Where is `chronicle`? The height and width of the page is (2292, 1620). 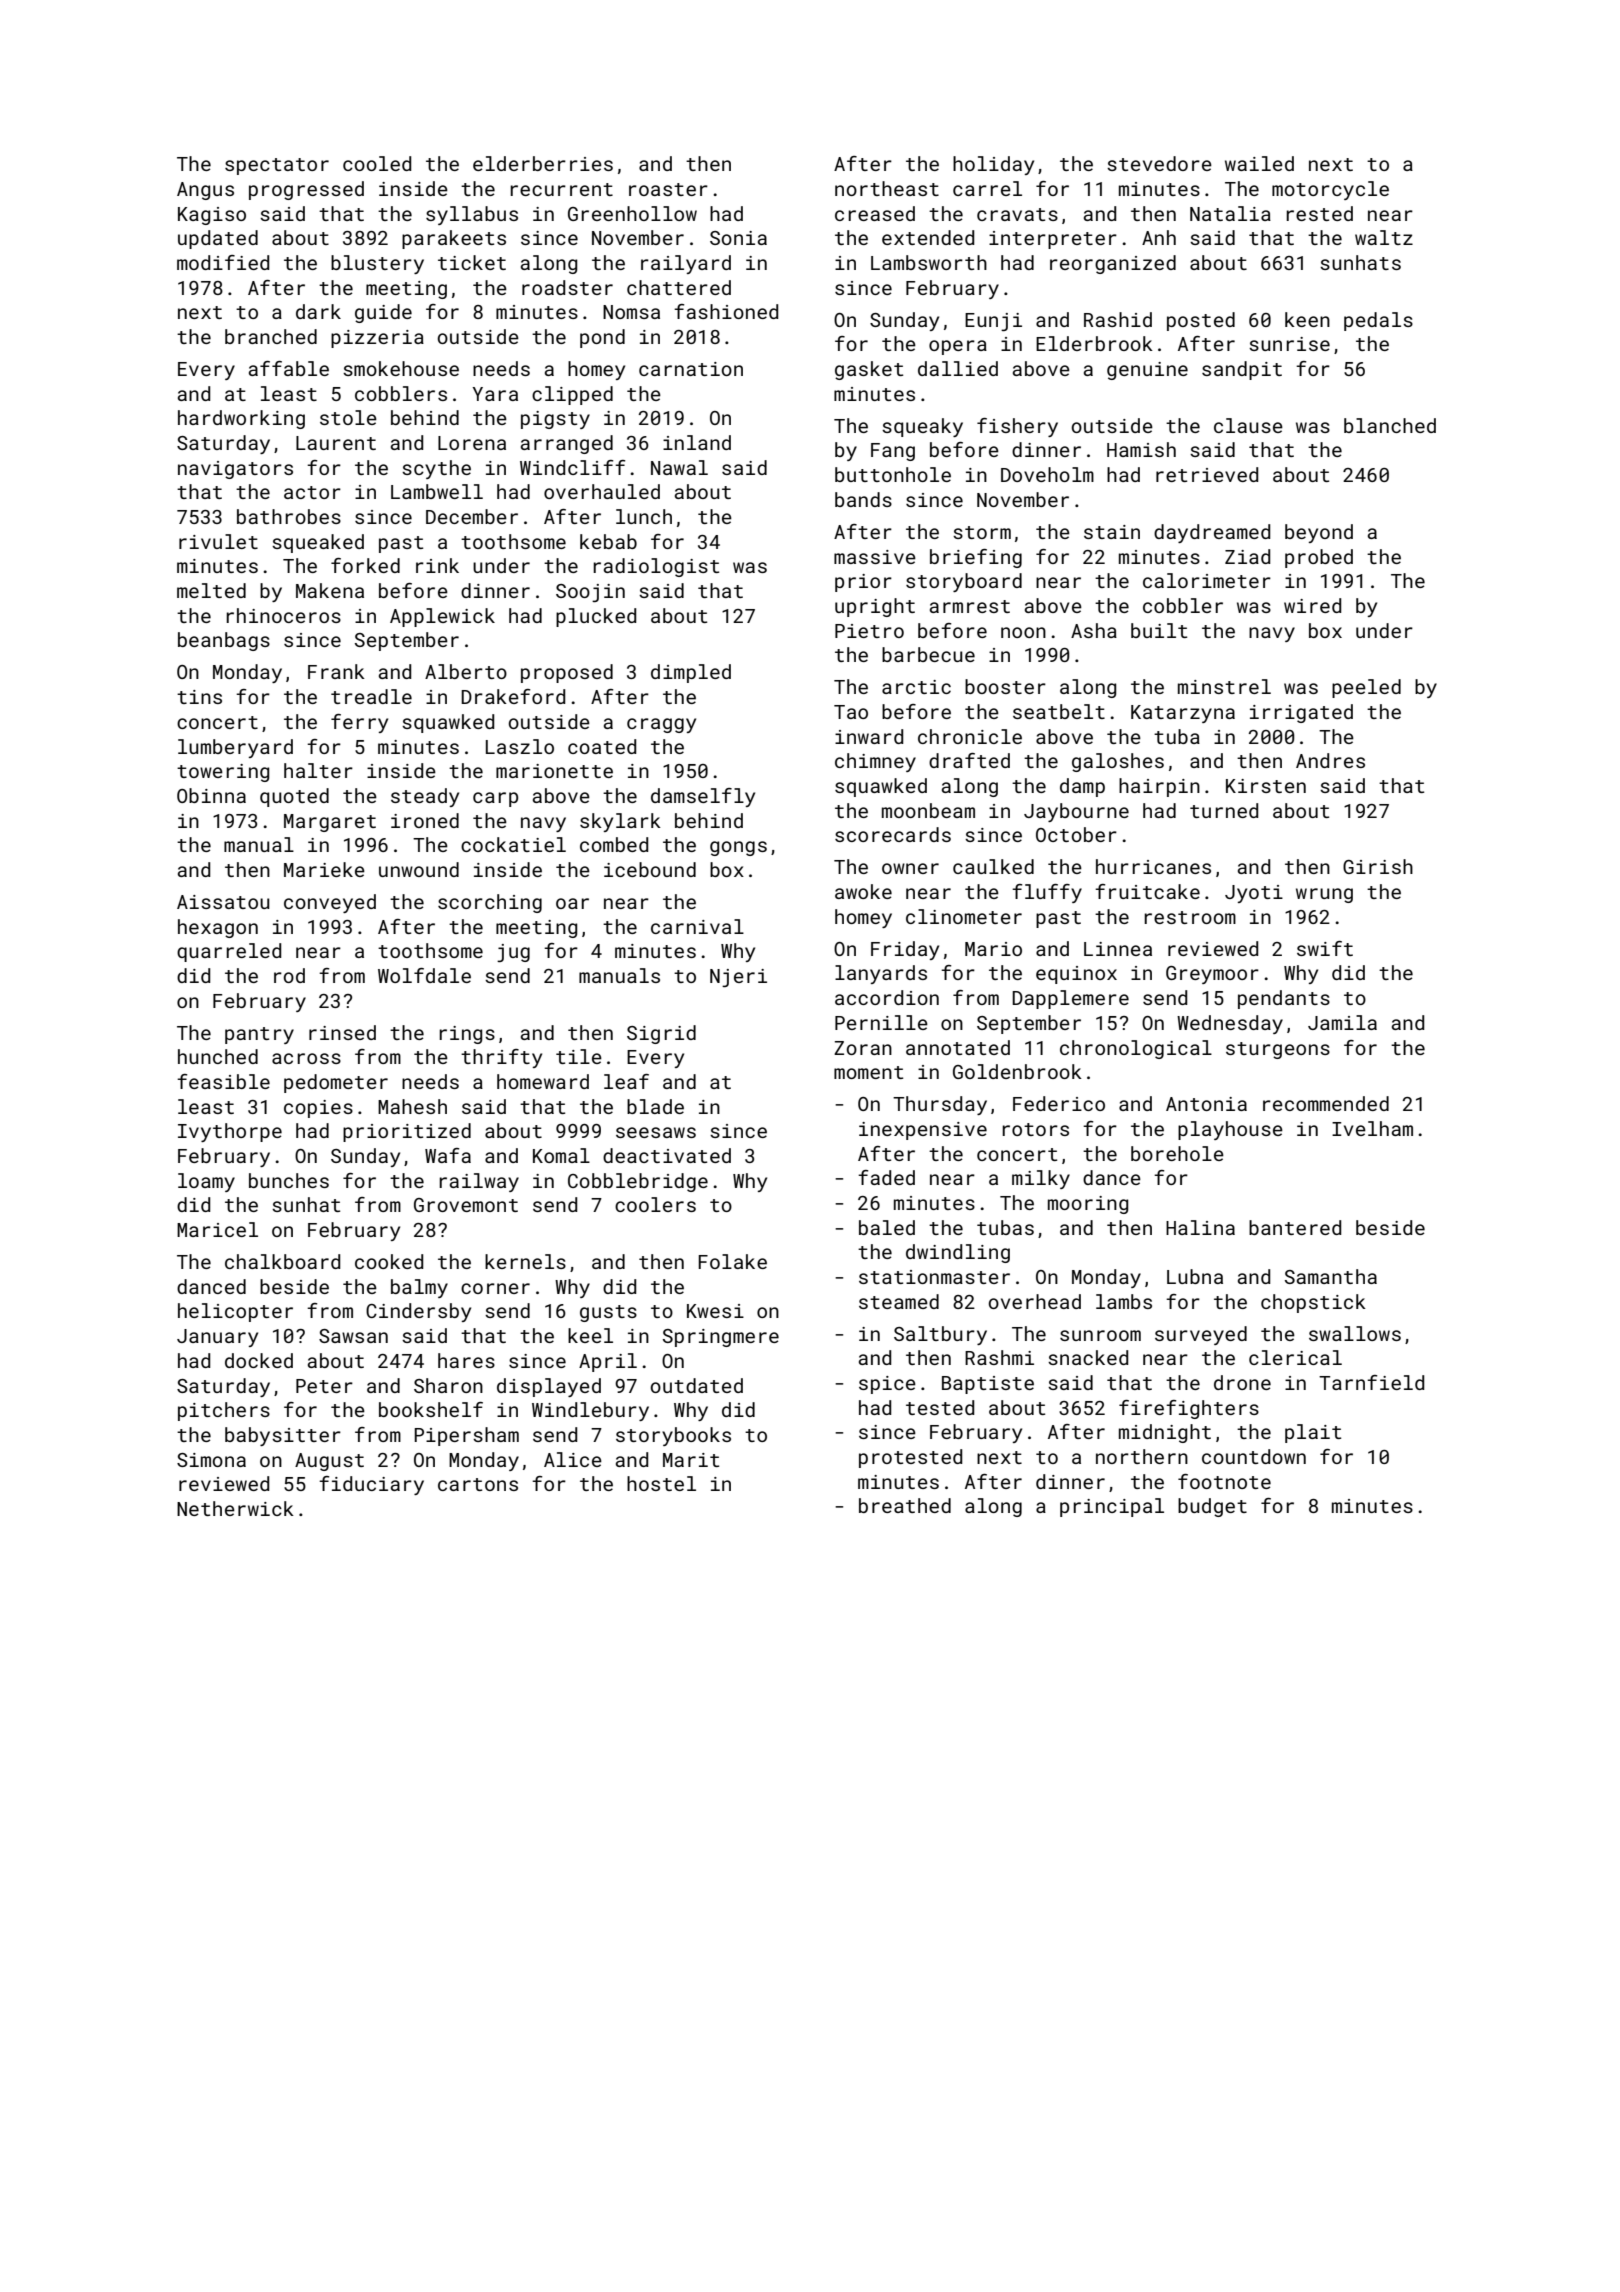
chronicle is located at coordinates (970, 736).
